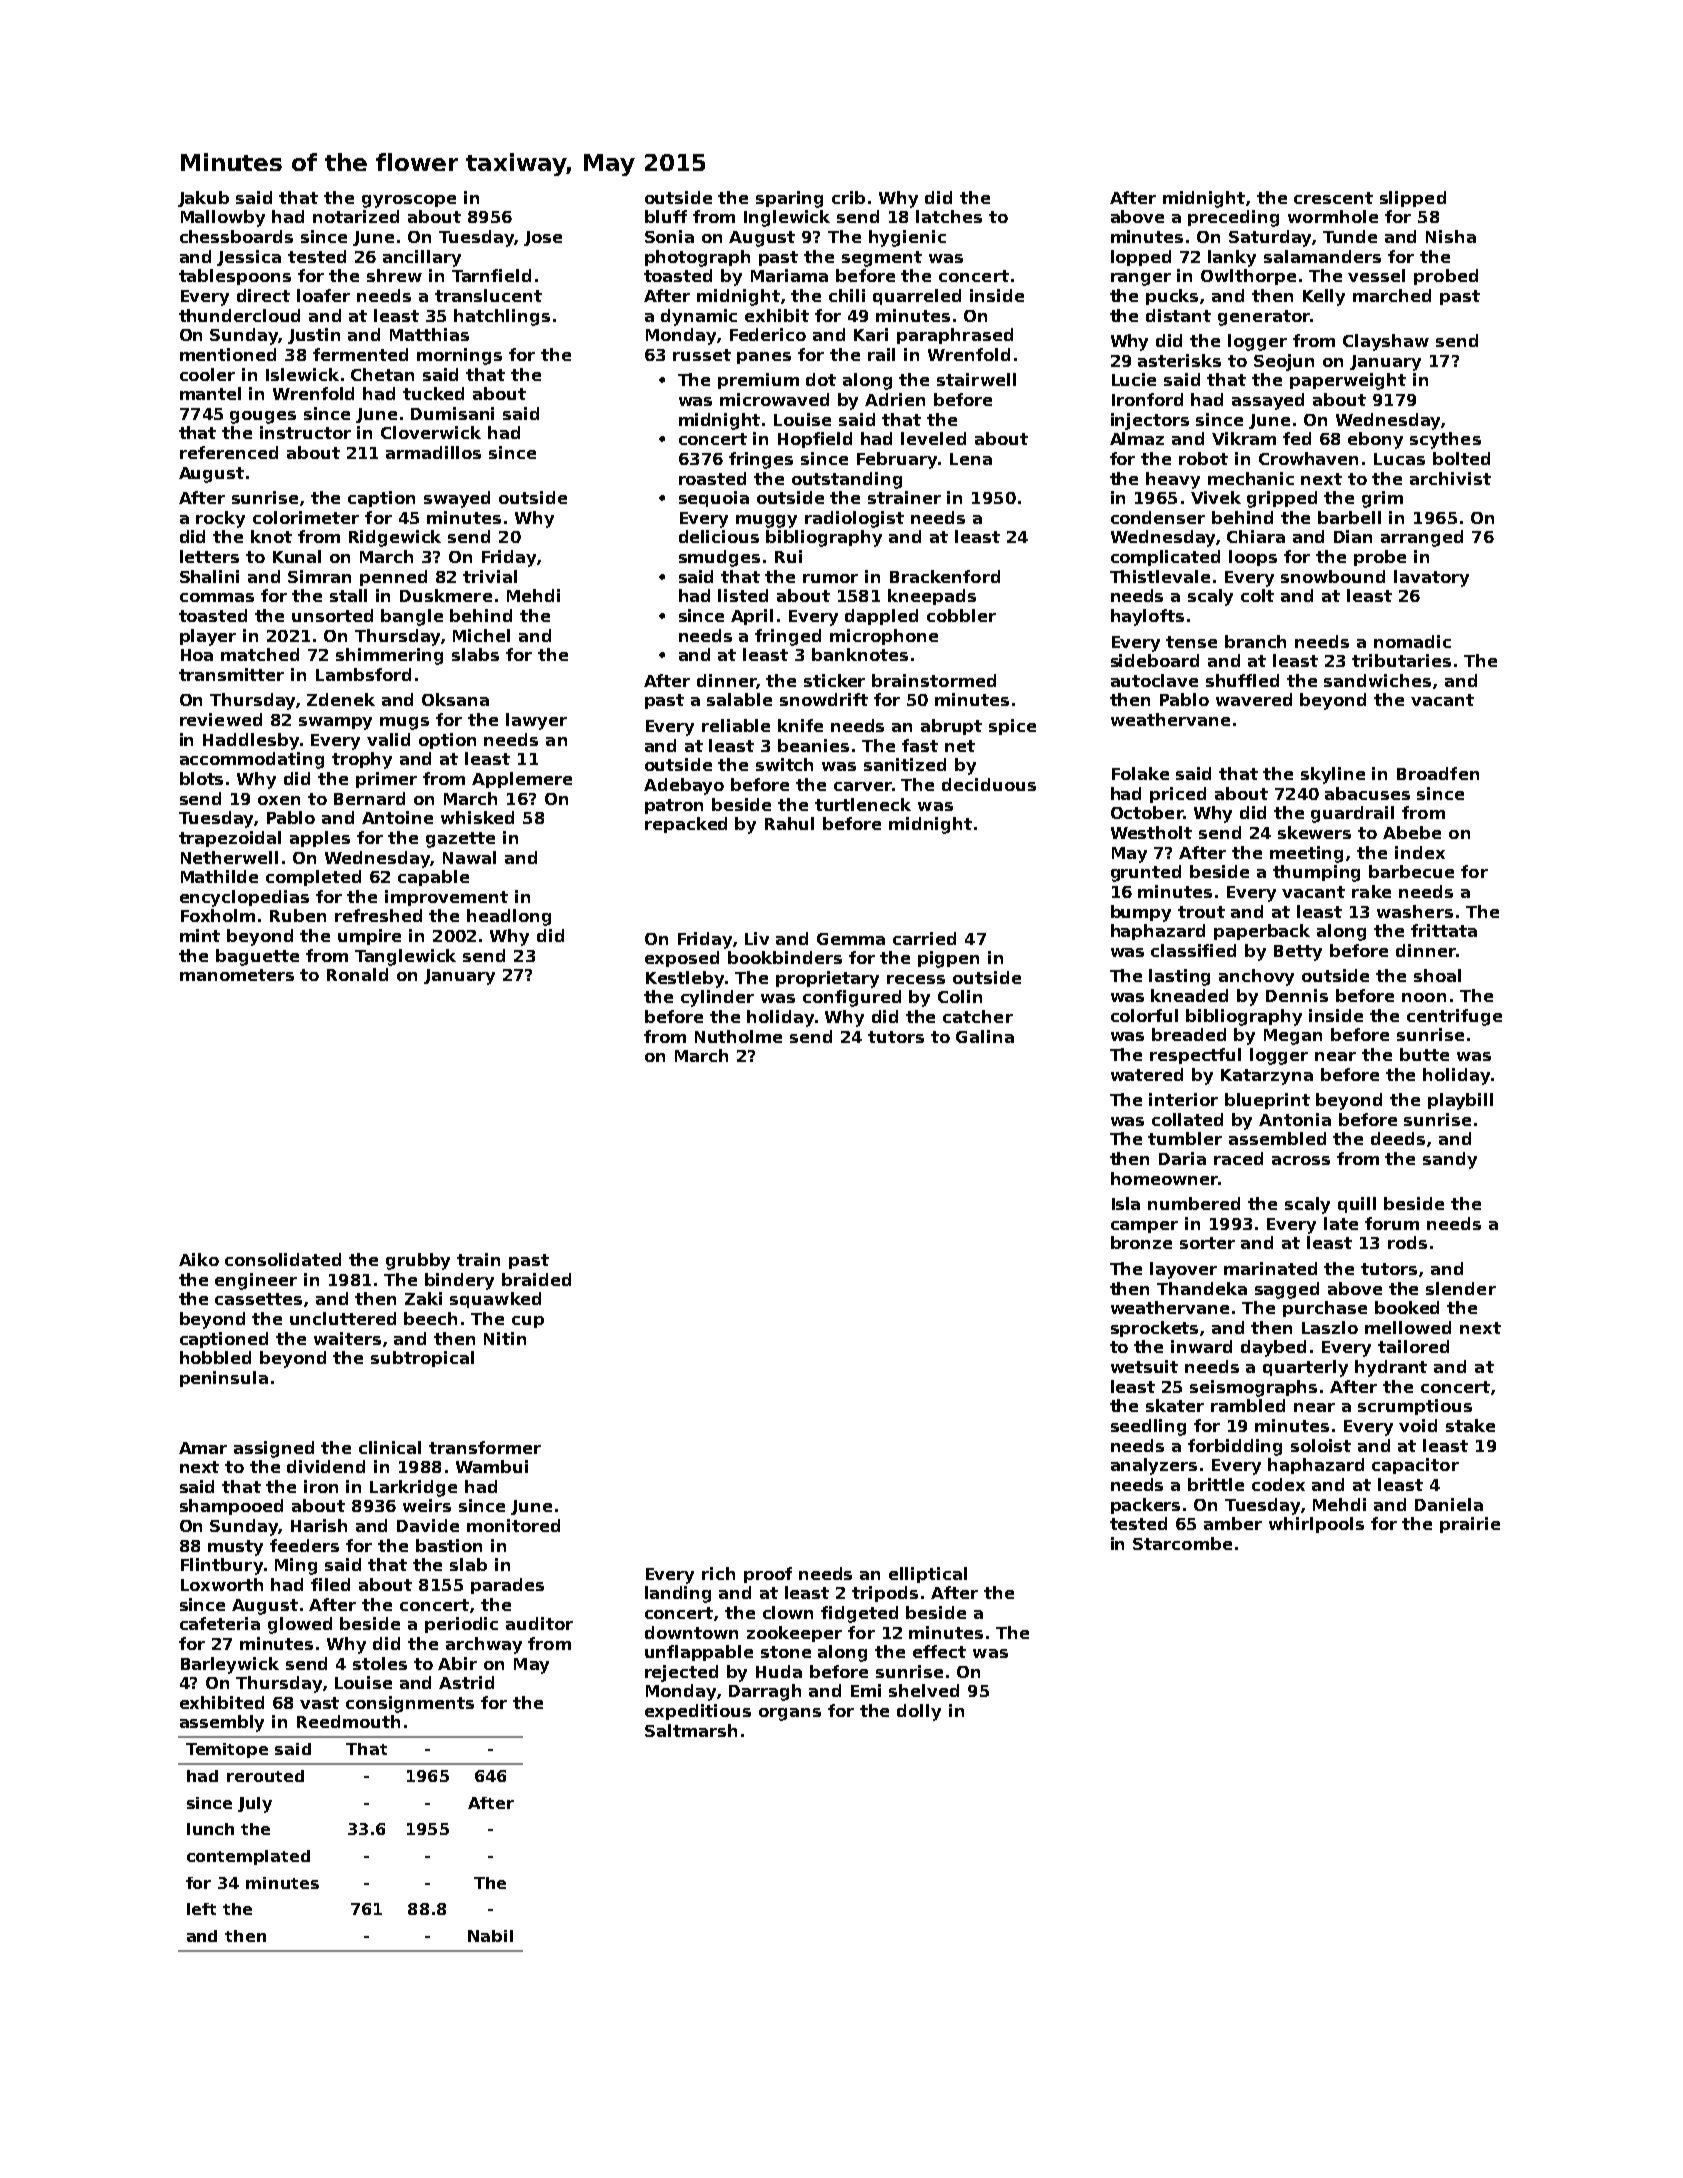 The height and width of the page is (2178, 1683). I want to click on radiologist, so click(854, 519).
